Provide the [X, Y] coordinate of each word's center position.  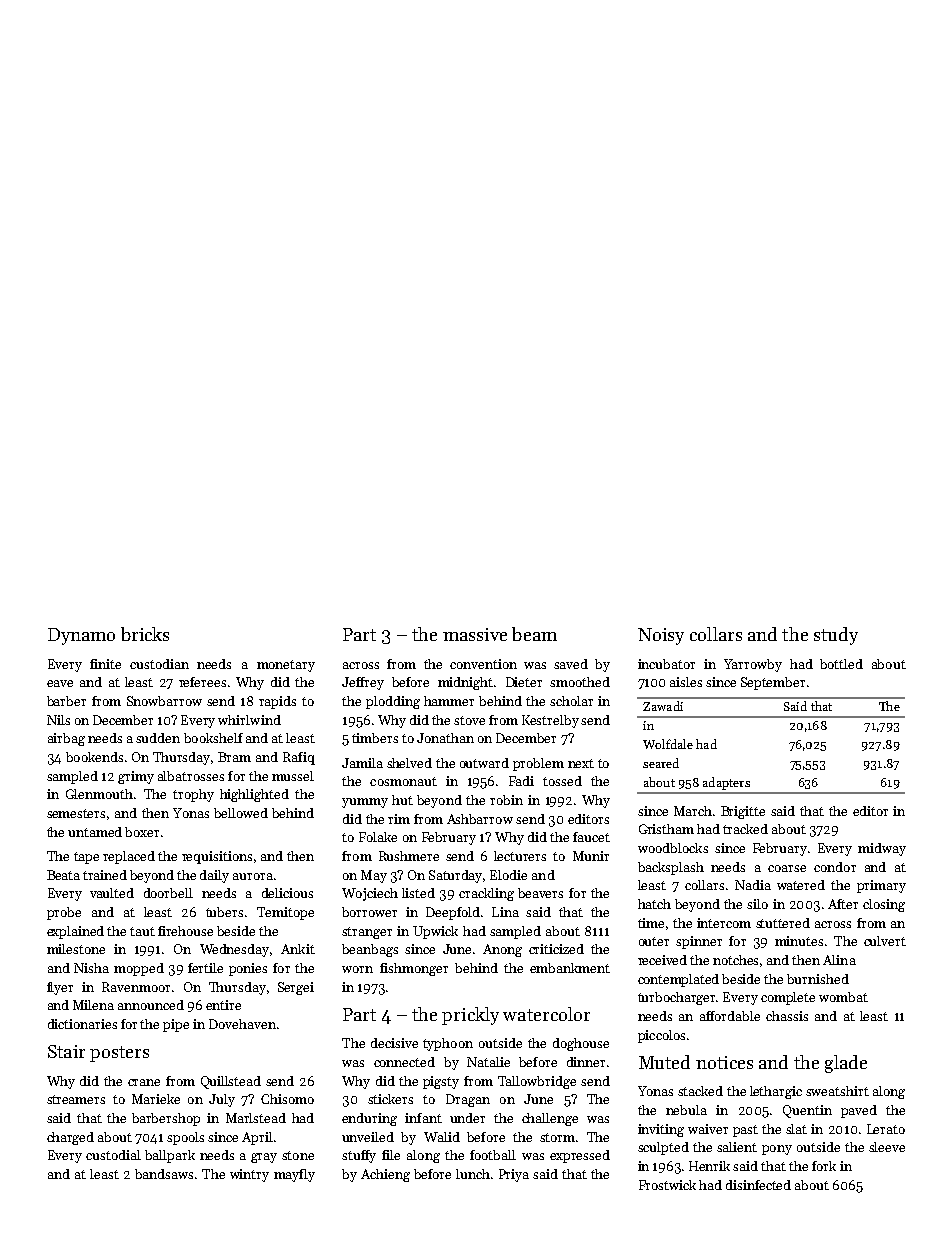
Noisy [661, 636]
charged [70, 1138]
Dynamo [81, 636]
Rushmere [409, 856]
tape [86, 858]
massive [475, 634]
